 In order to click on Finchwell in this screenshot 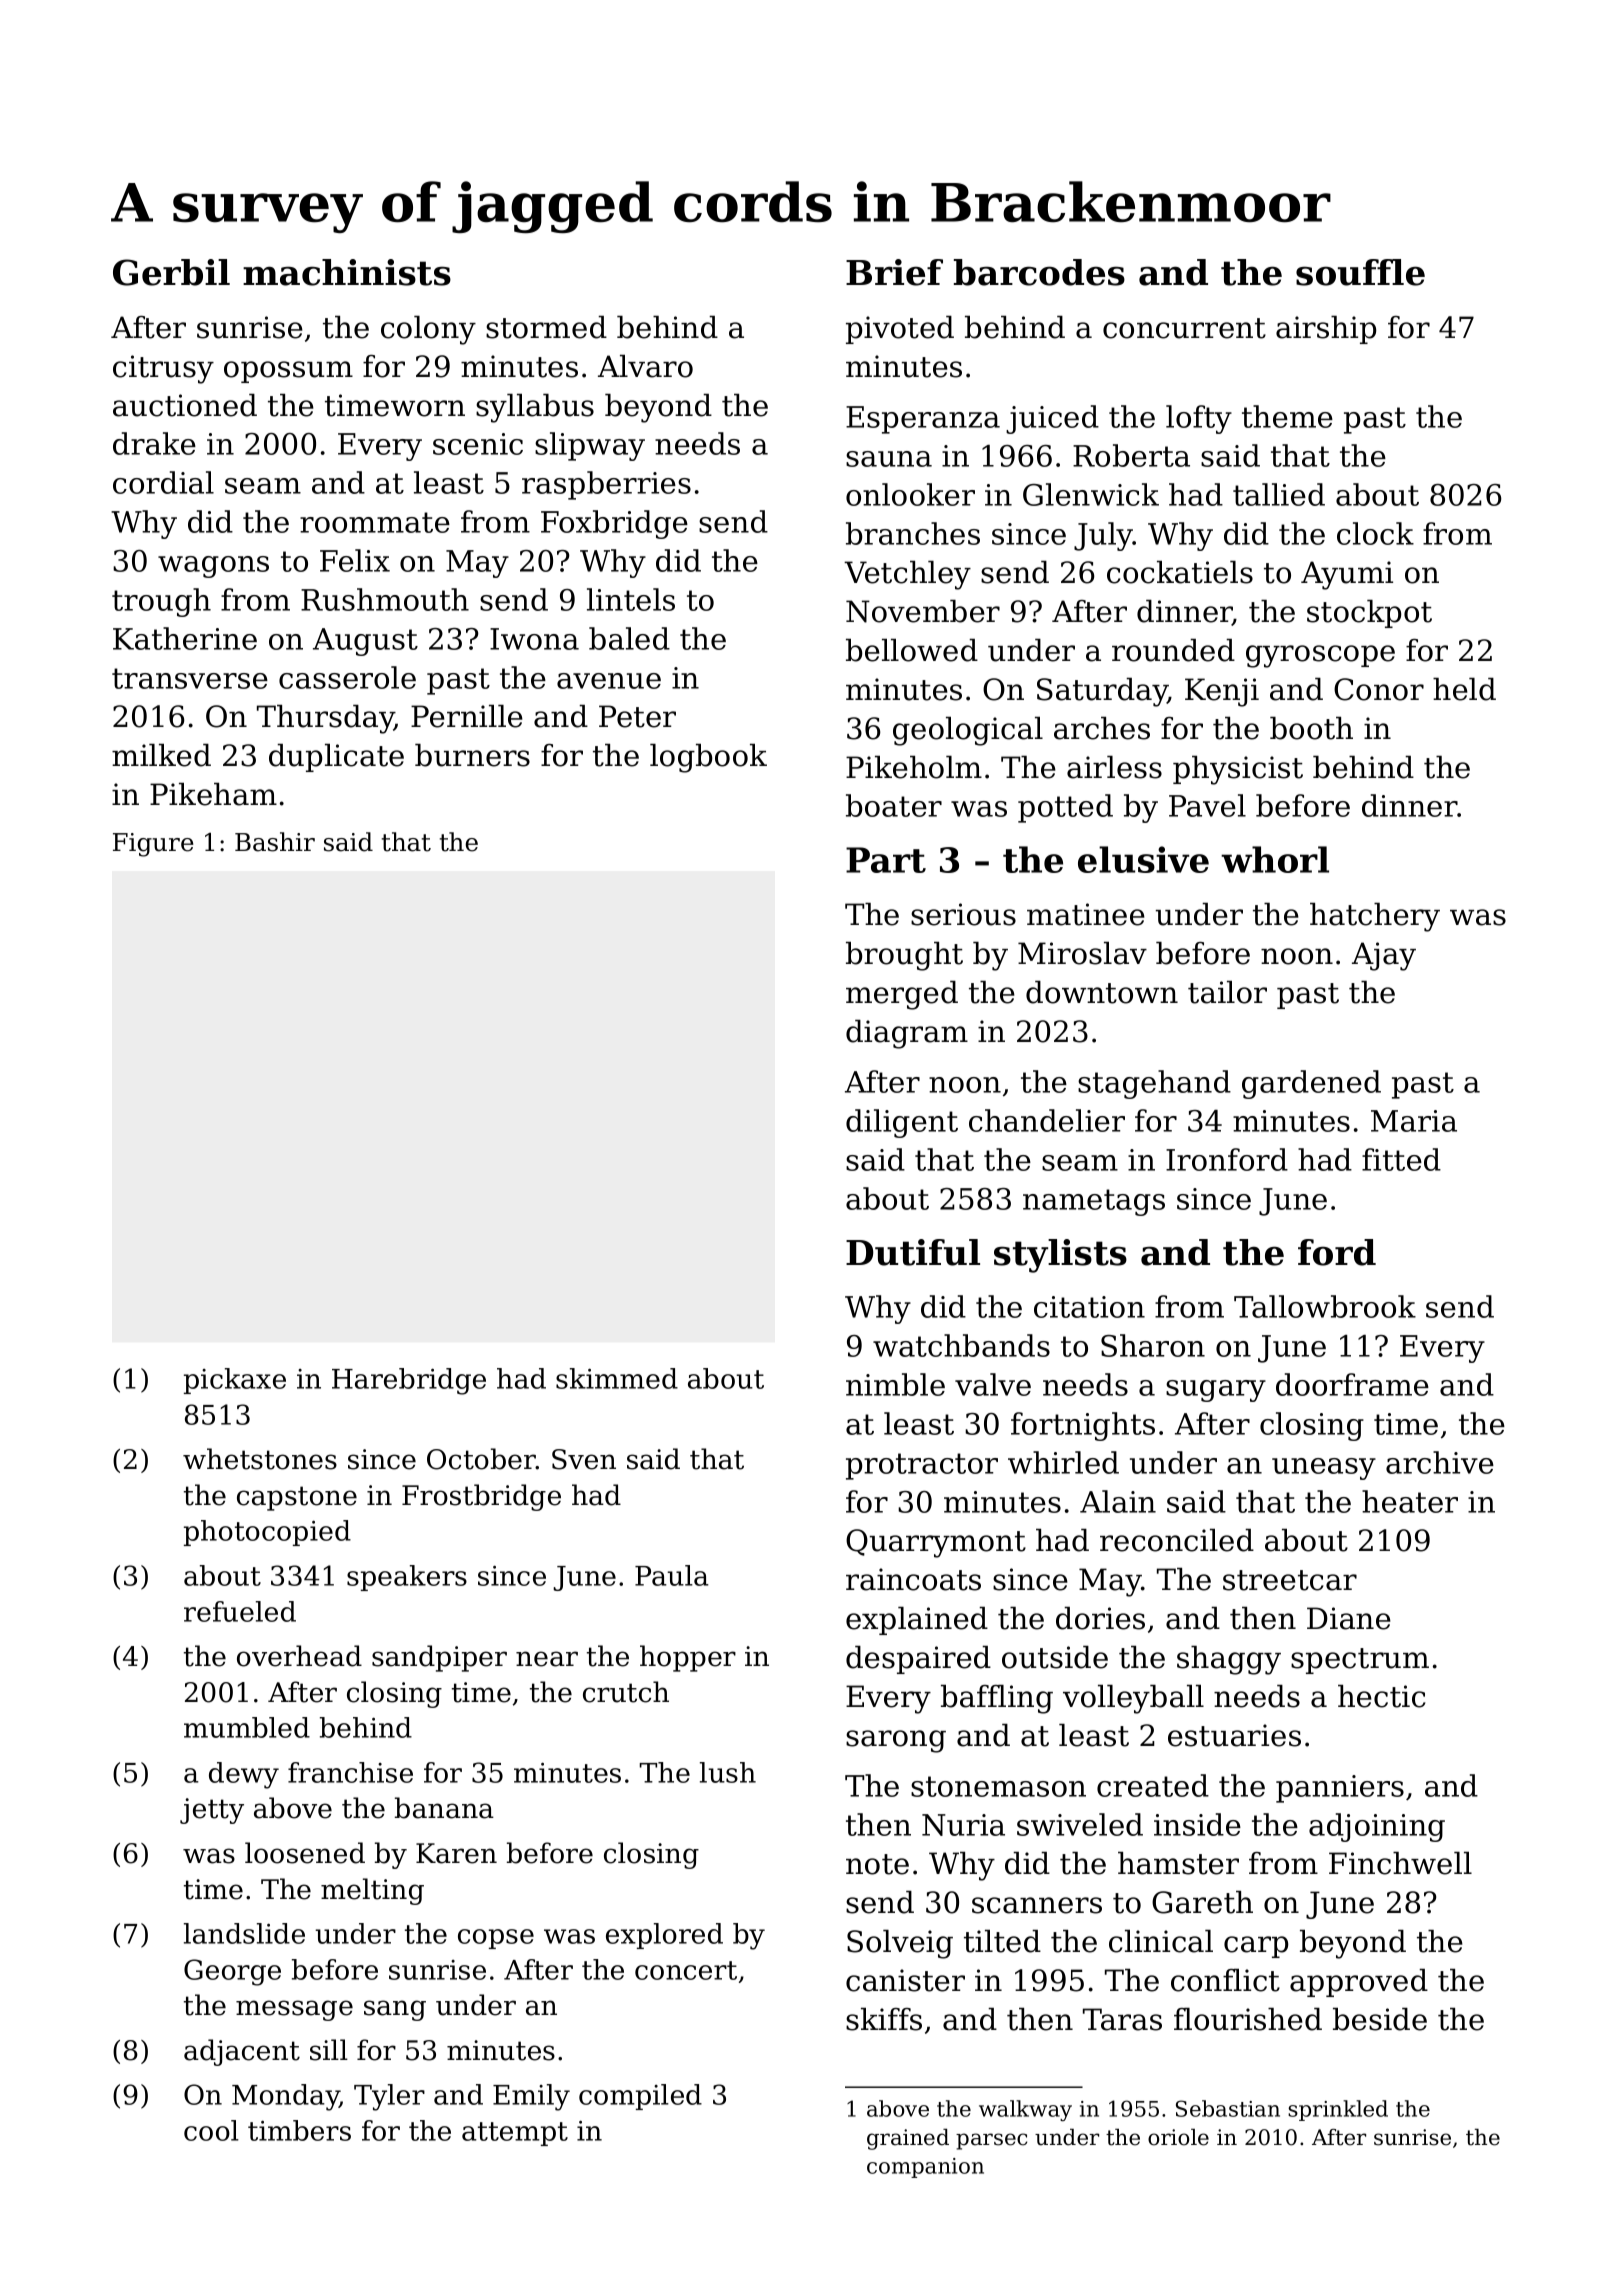, I will do `click(1400, 1863)`.
